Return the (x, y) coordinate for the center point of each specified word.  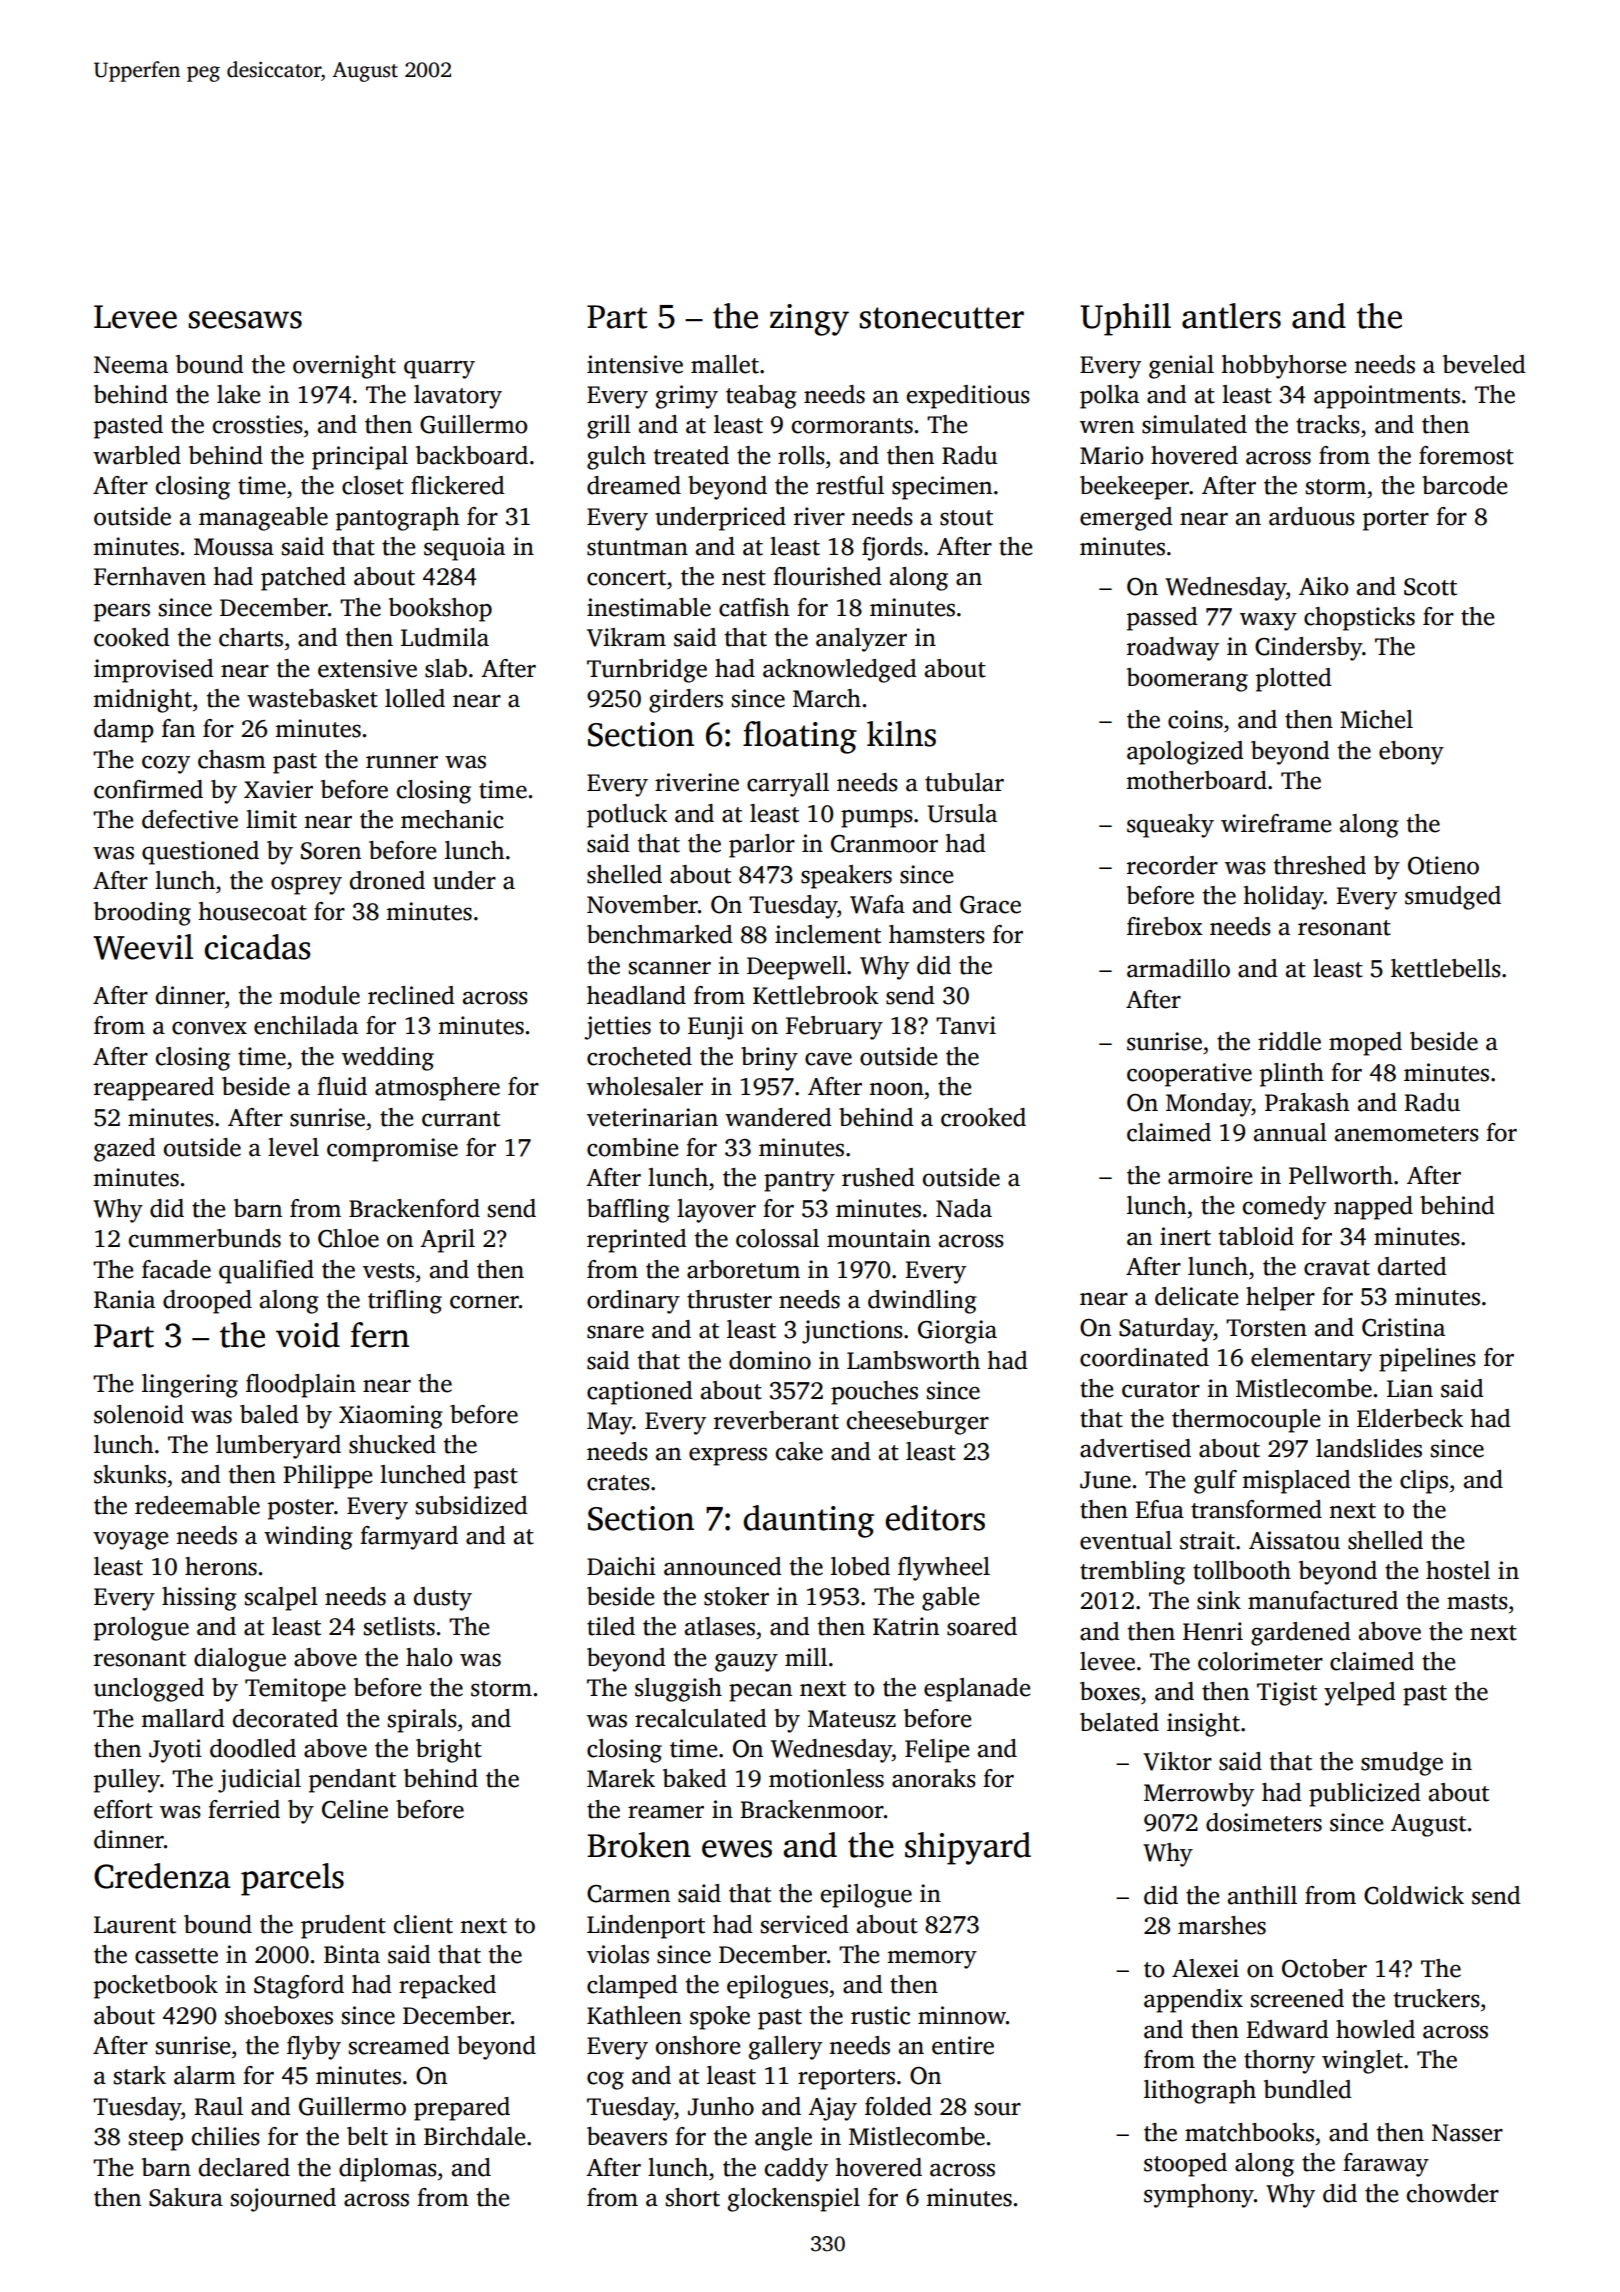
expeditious (968, 397)
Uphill (1125, 319)
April (447, 1241)
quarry (439, 369)
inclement (828, 934)
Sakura (186, 2197)
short (693, 2197)
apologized (1185, 753)
